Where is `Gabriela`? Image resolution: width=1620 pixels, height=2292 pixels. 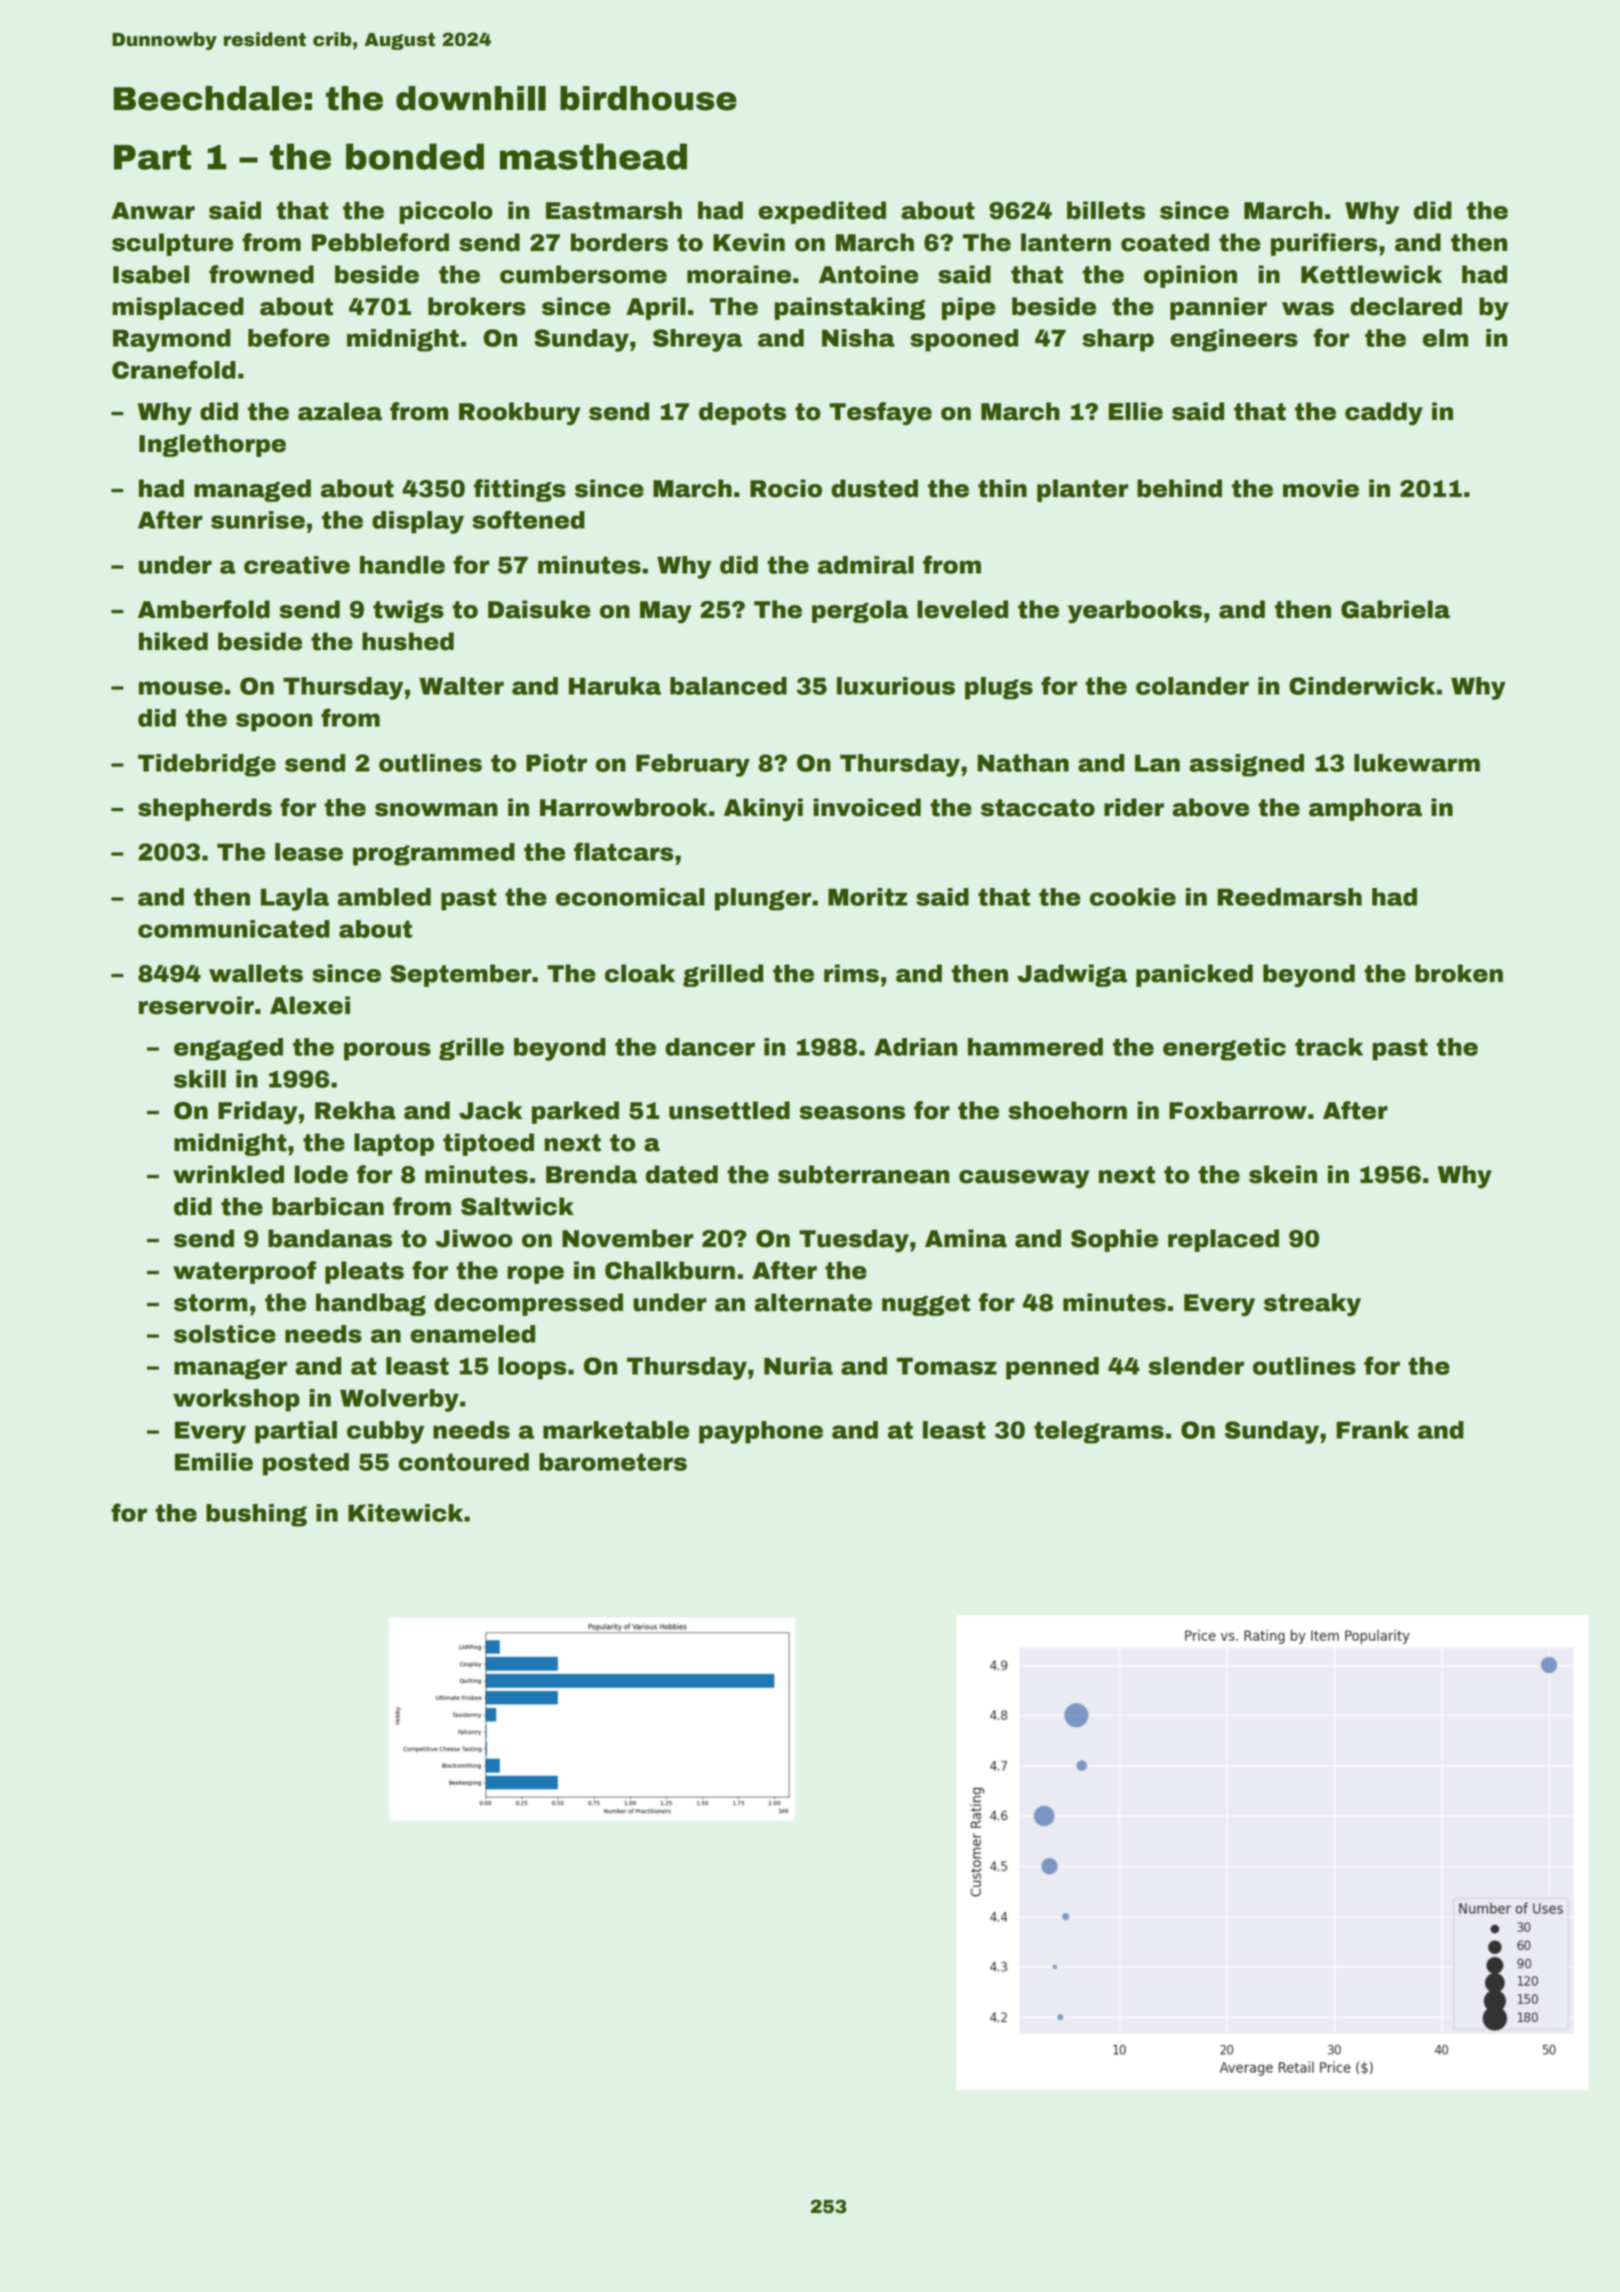 Gabriela is located at coordinates (1395, 609).
